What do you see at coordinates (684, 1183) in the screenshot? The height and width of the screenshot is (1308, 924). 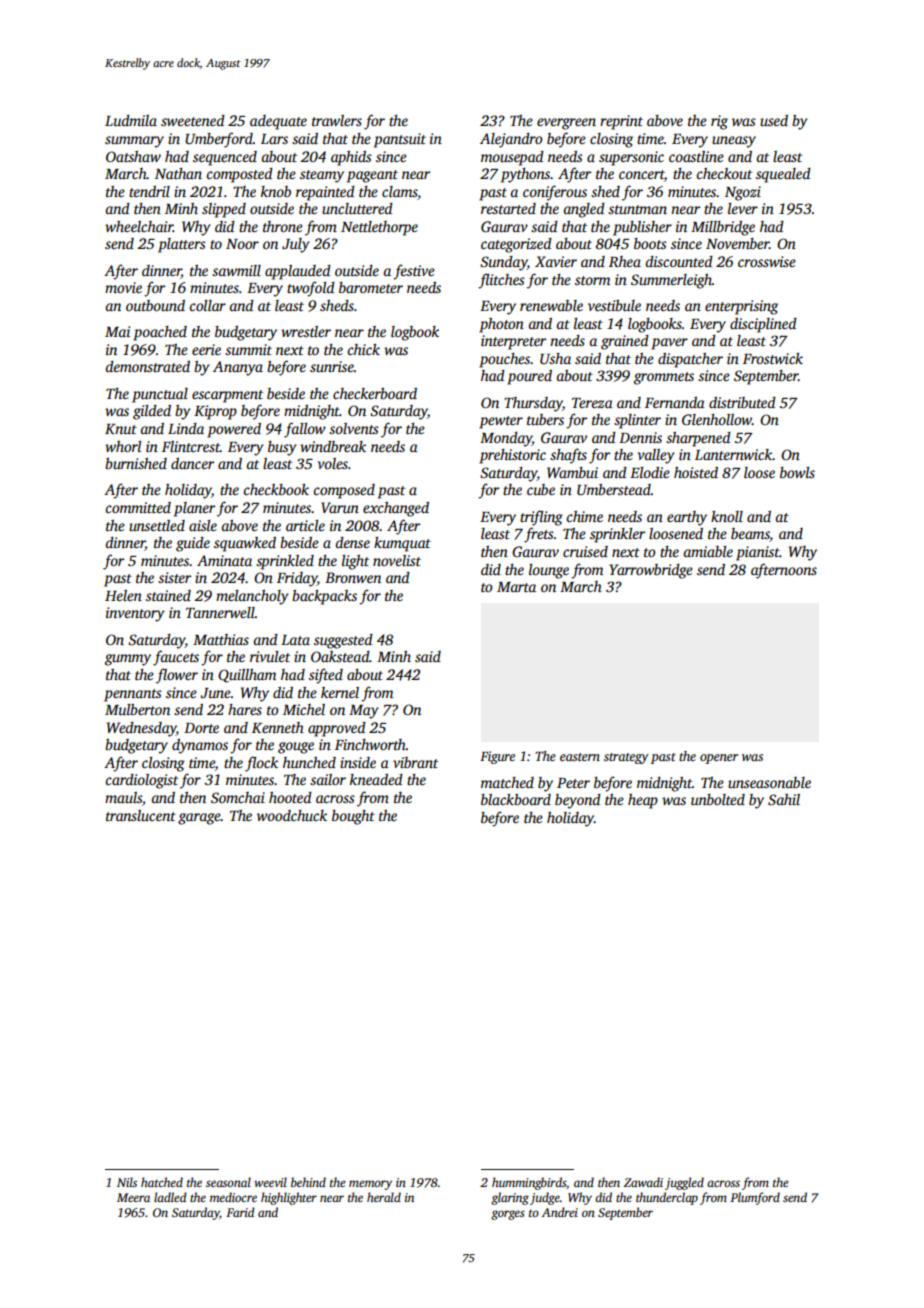 I see `juggled` at bounding box center [684, 1183].
